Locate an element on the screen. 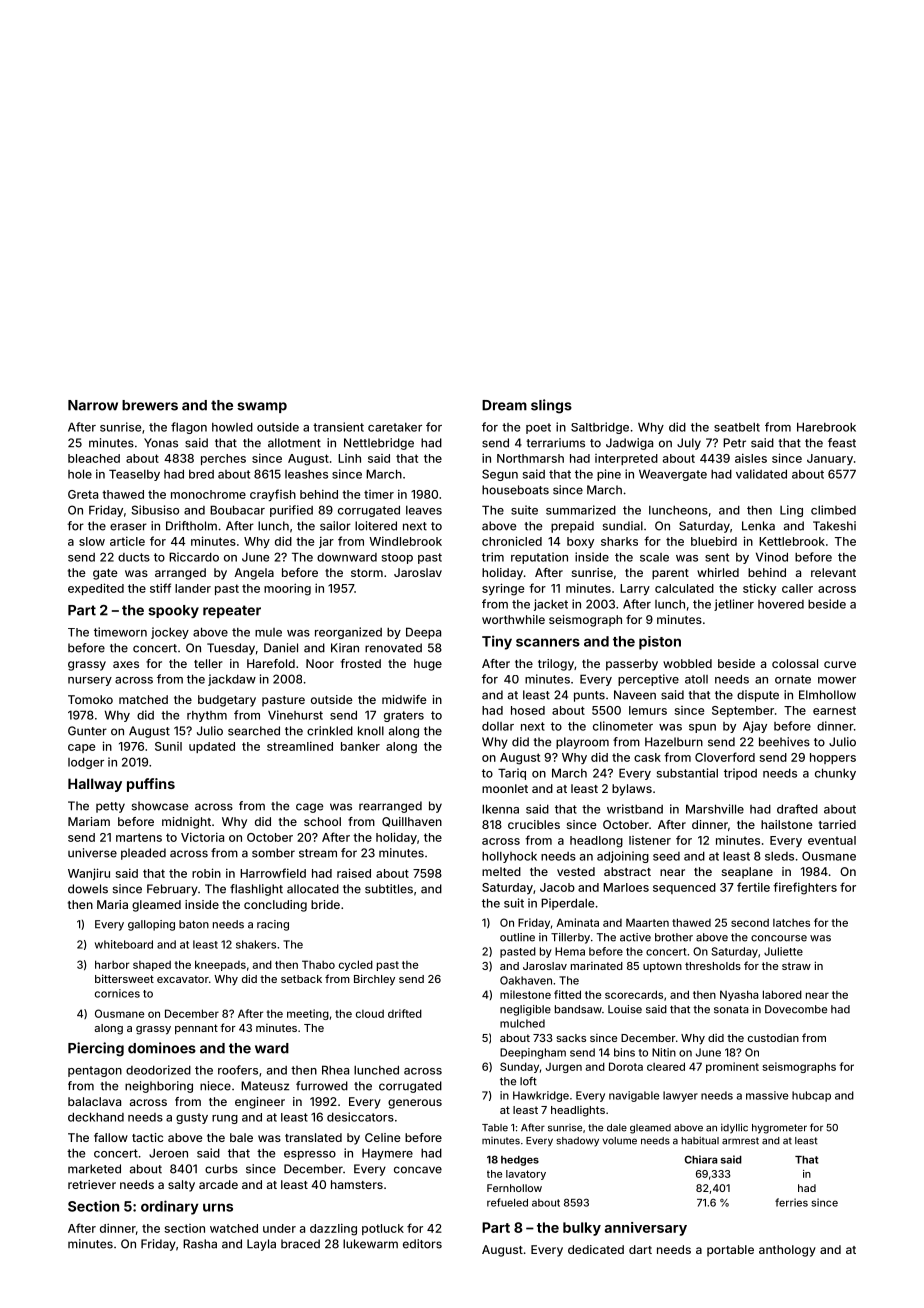 This screenshot has height=1308, width=924. seatbelt is located at coordinates (737, 427).
